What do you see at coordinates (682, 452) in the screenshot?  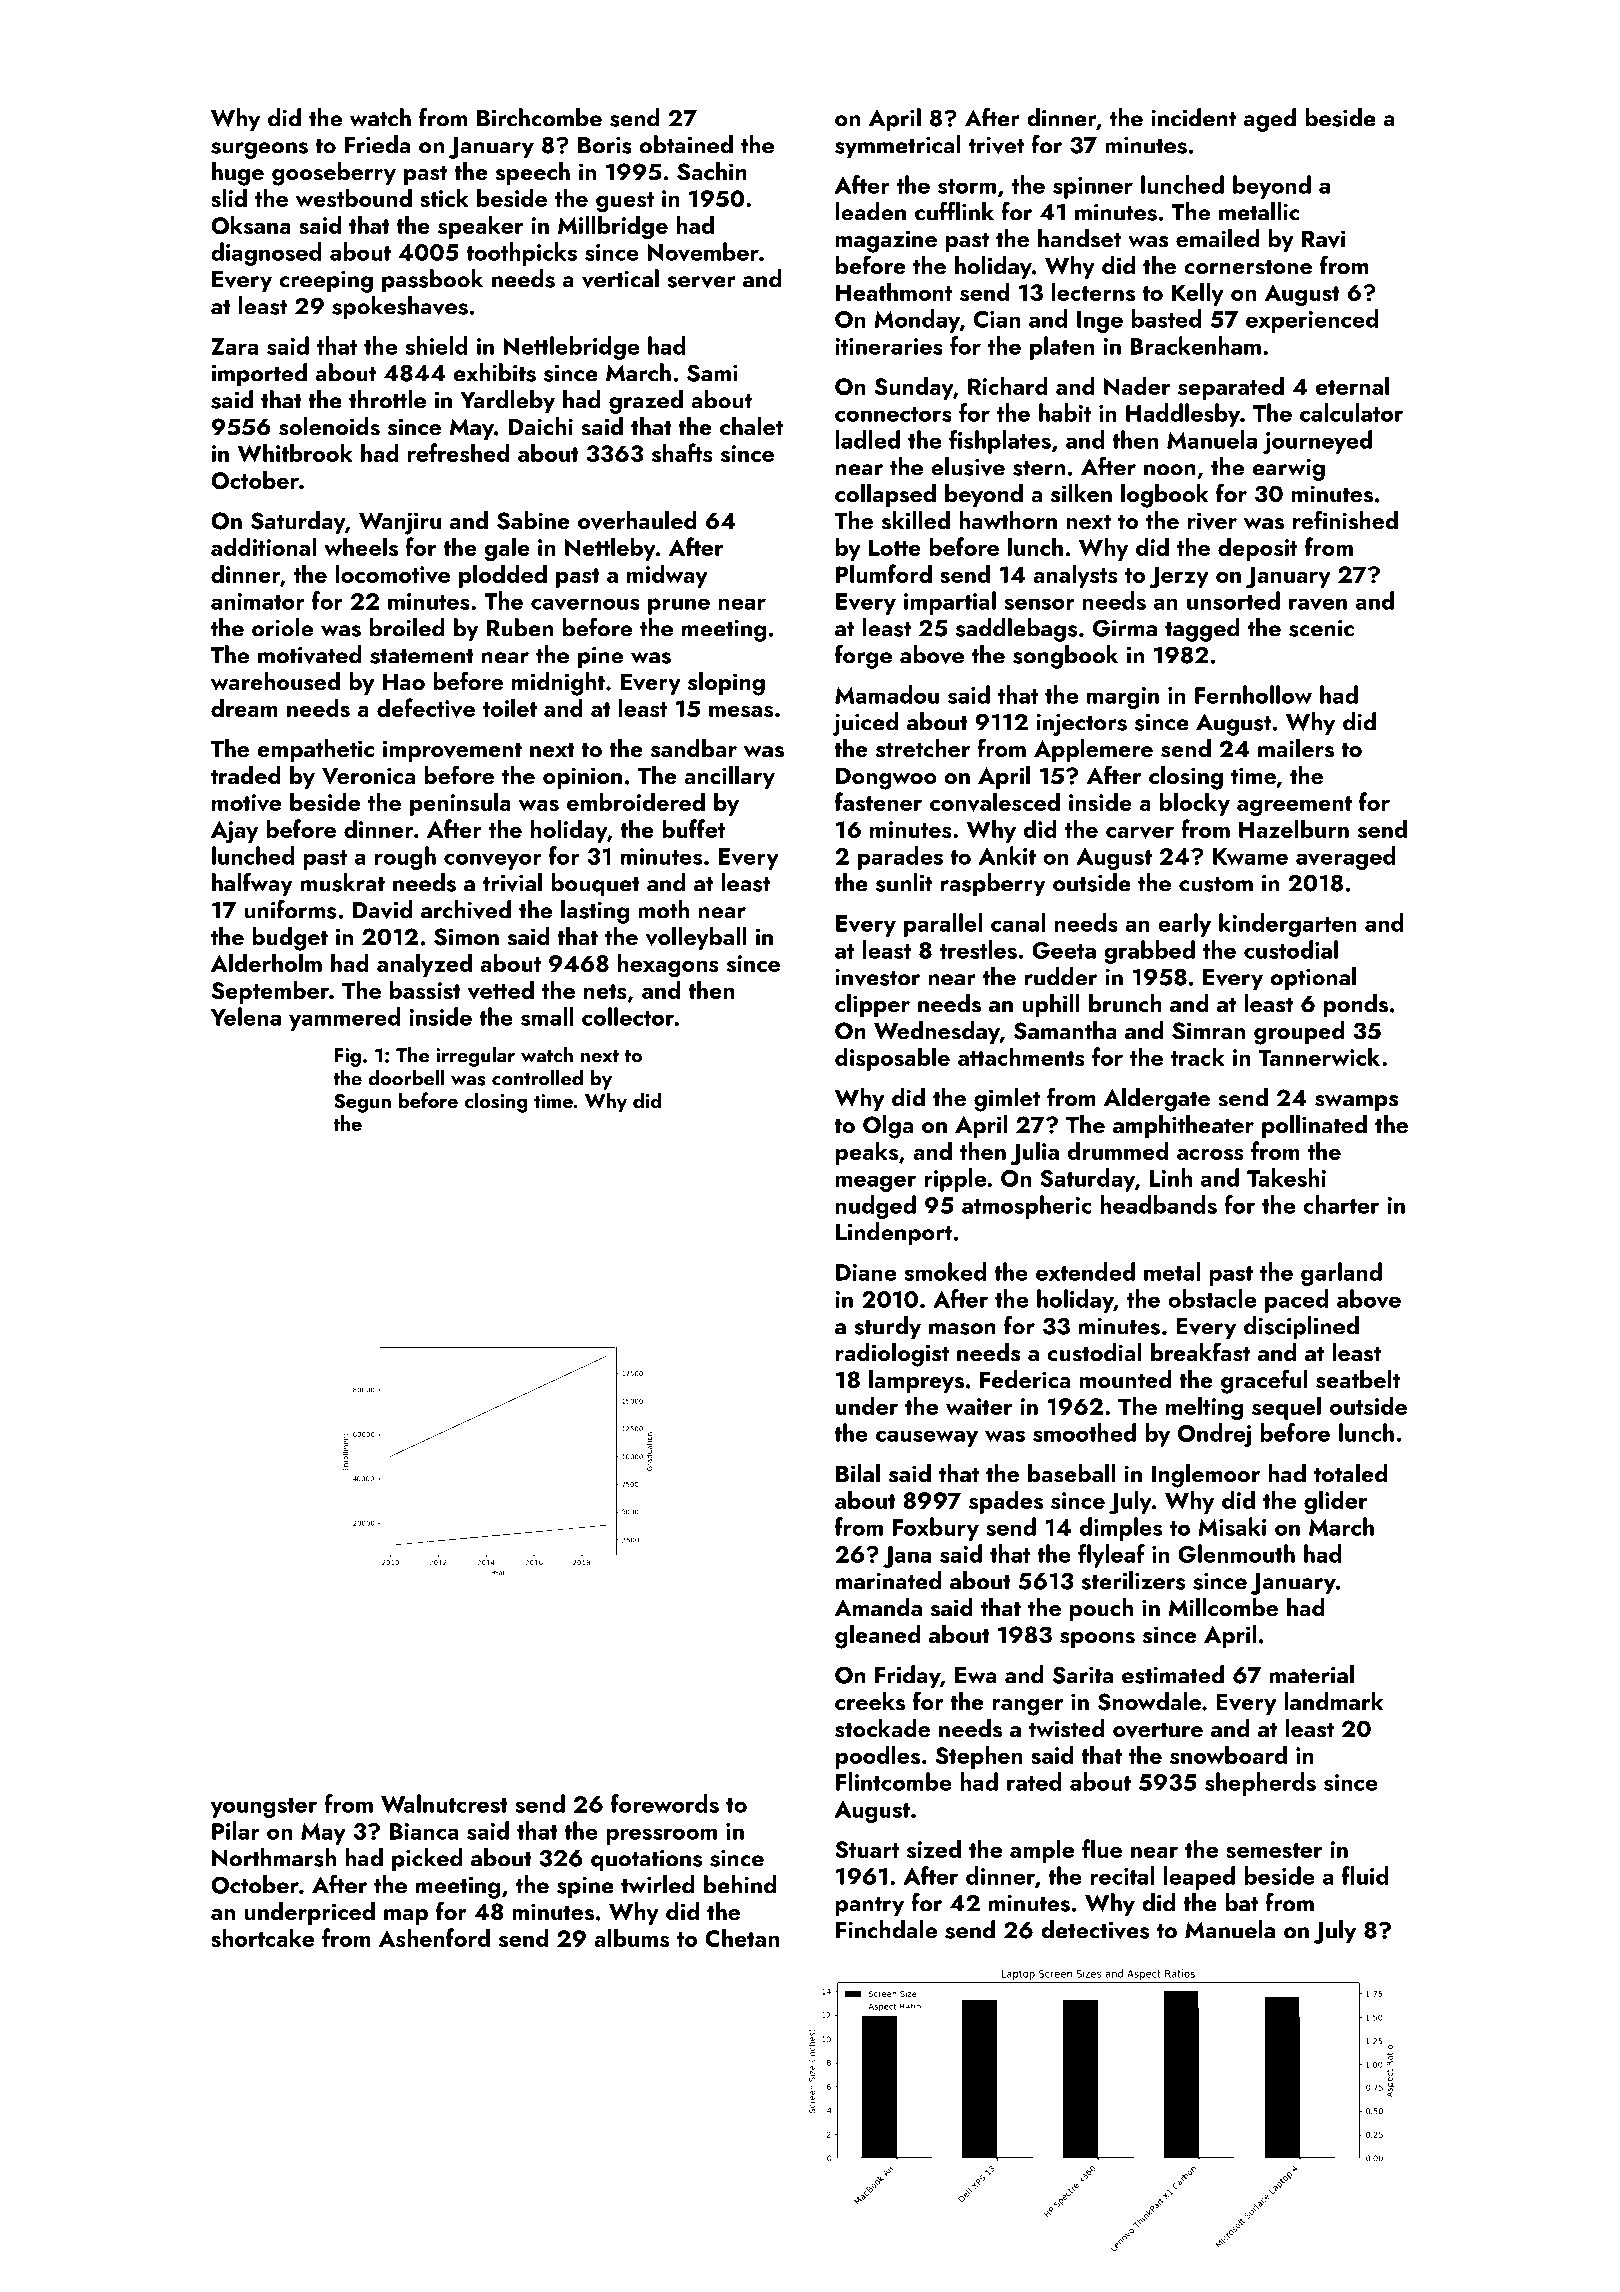 I see `shafts` at bounding box center [682, 452].
